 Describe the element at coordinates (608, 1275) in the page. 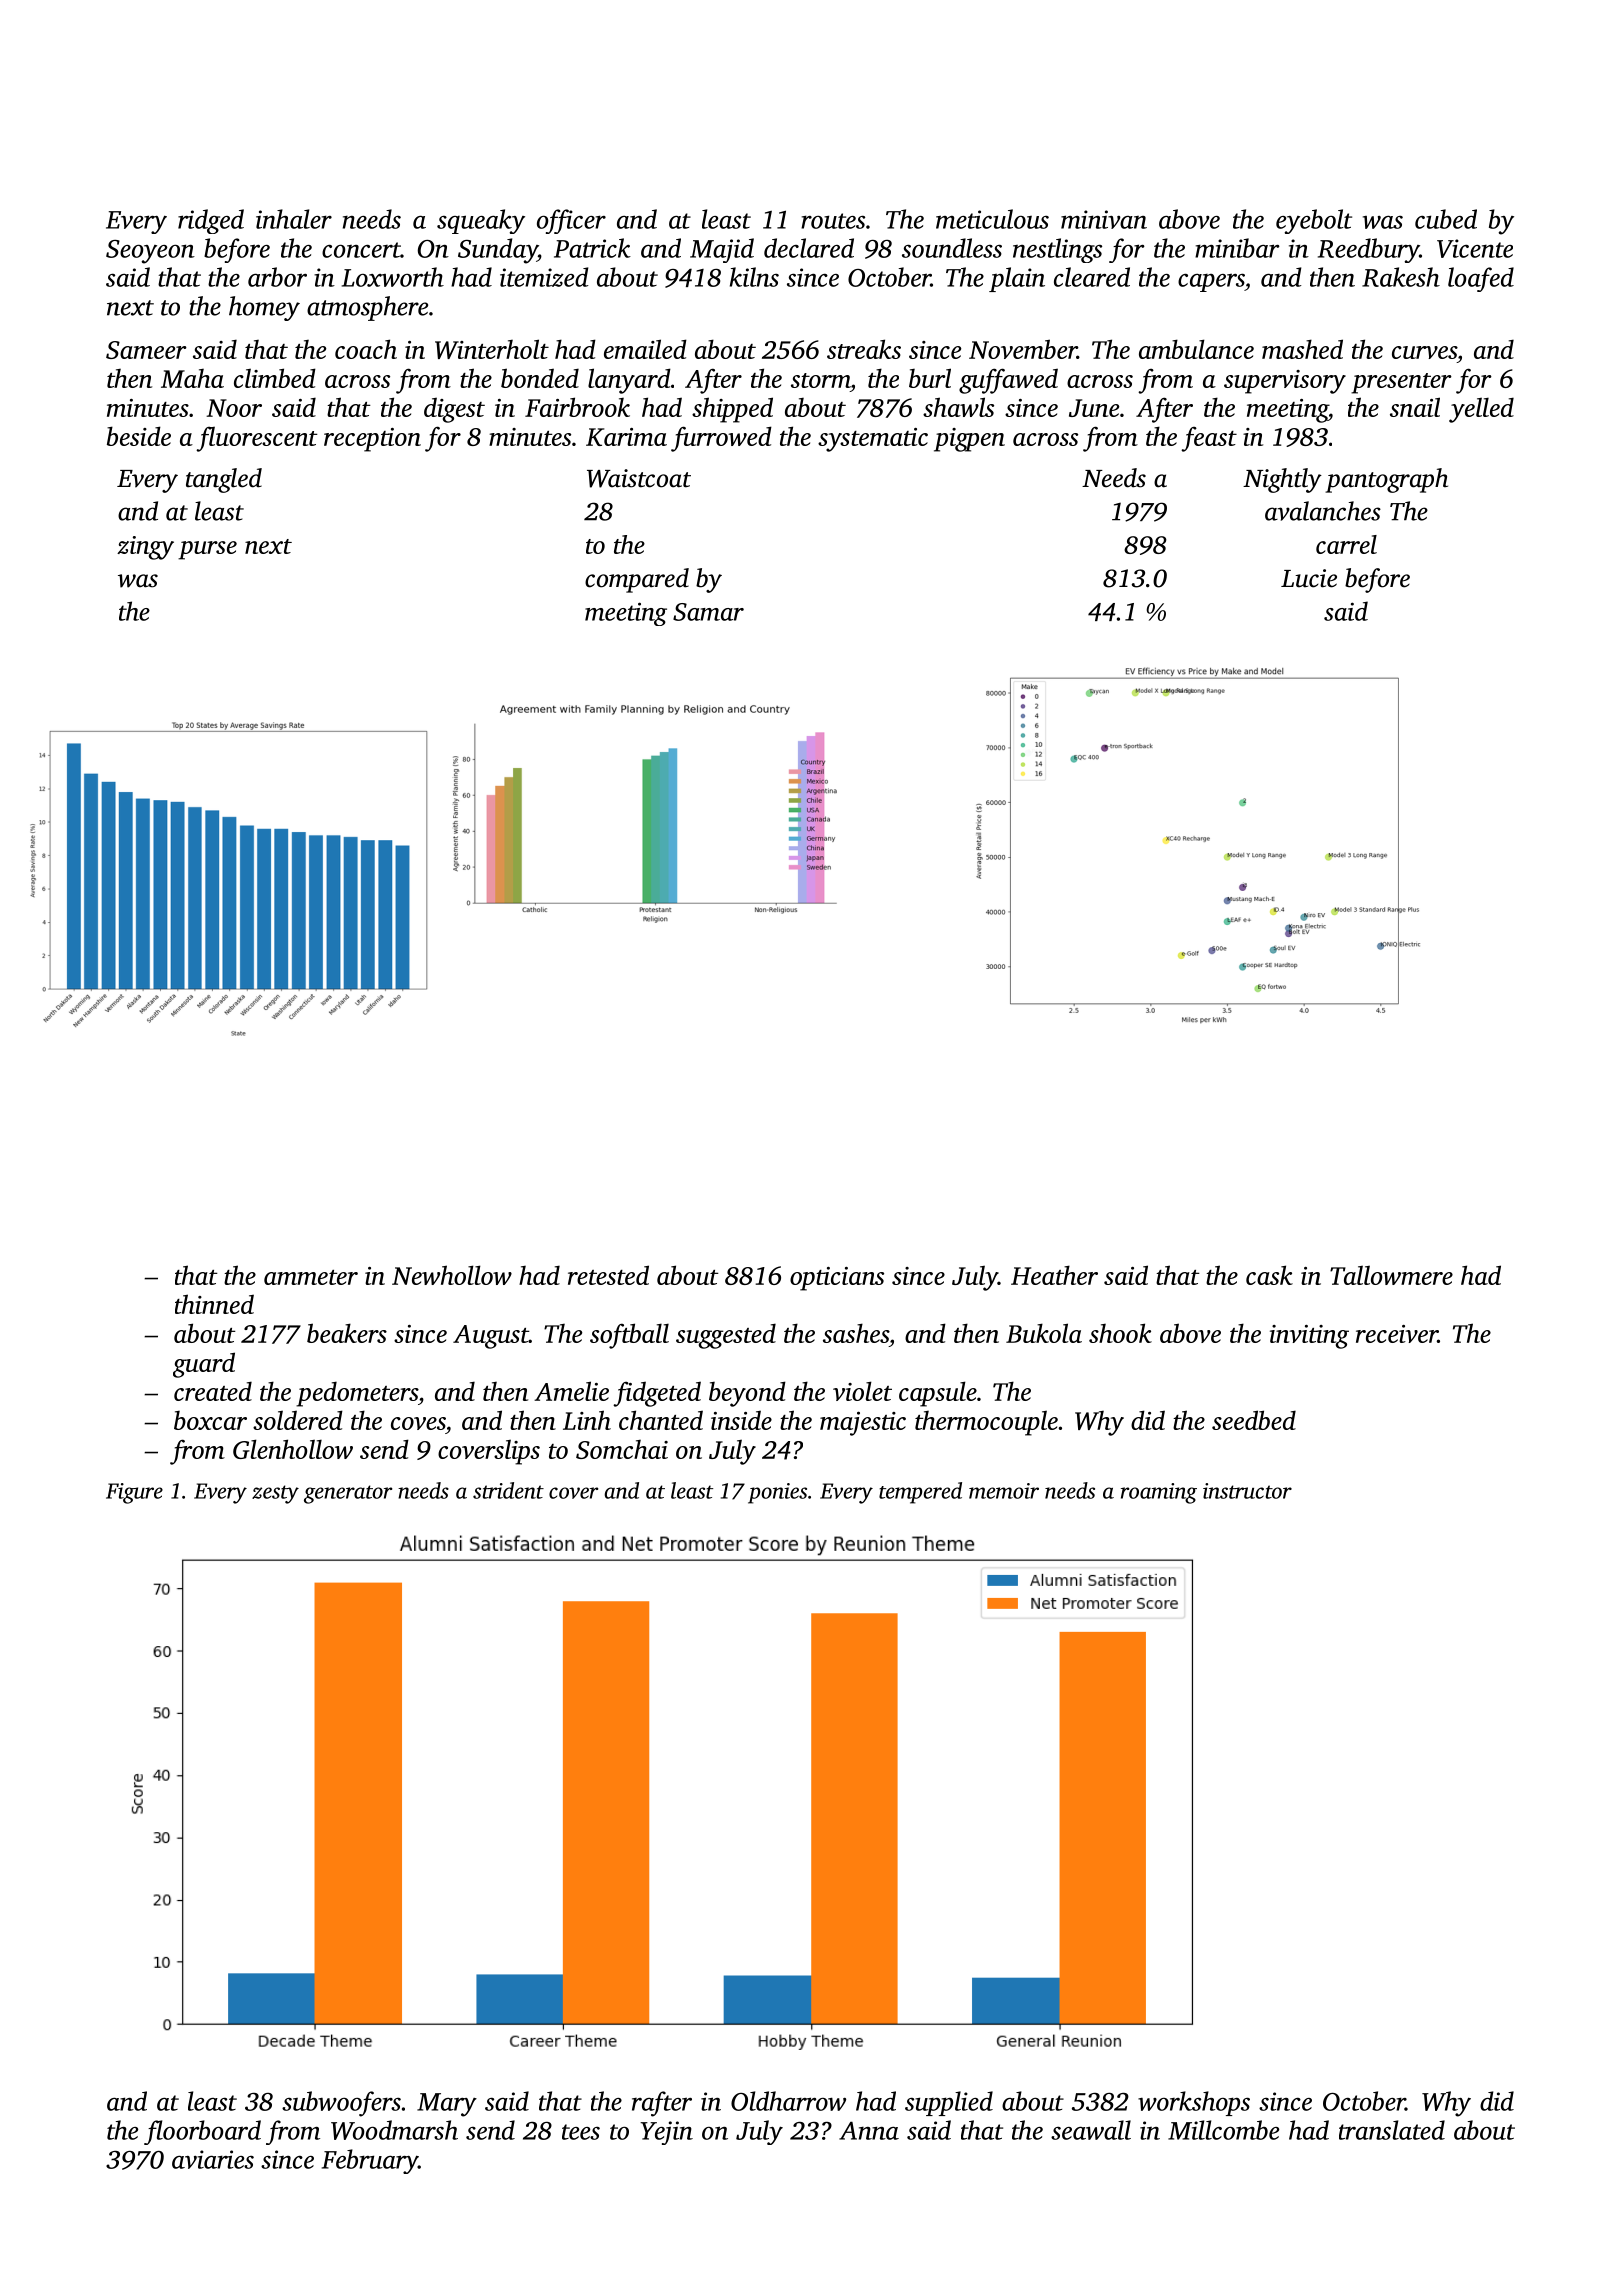

I see `retested` at that location.
